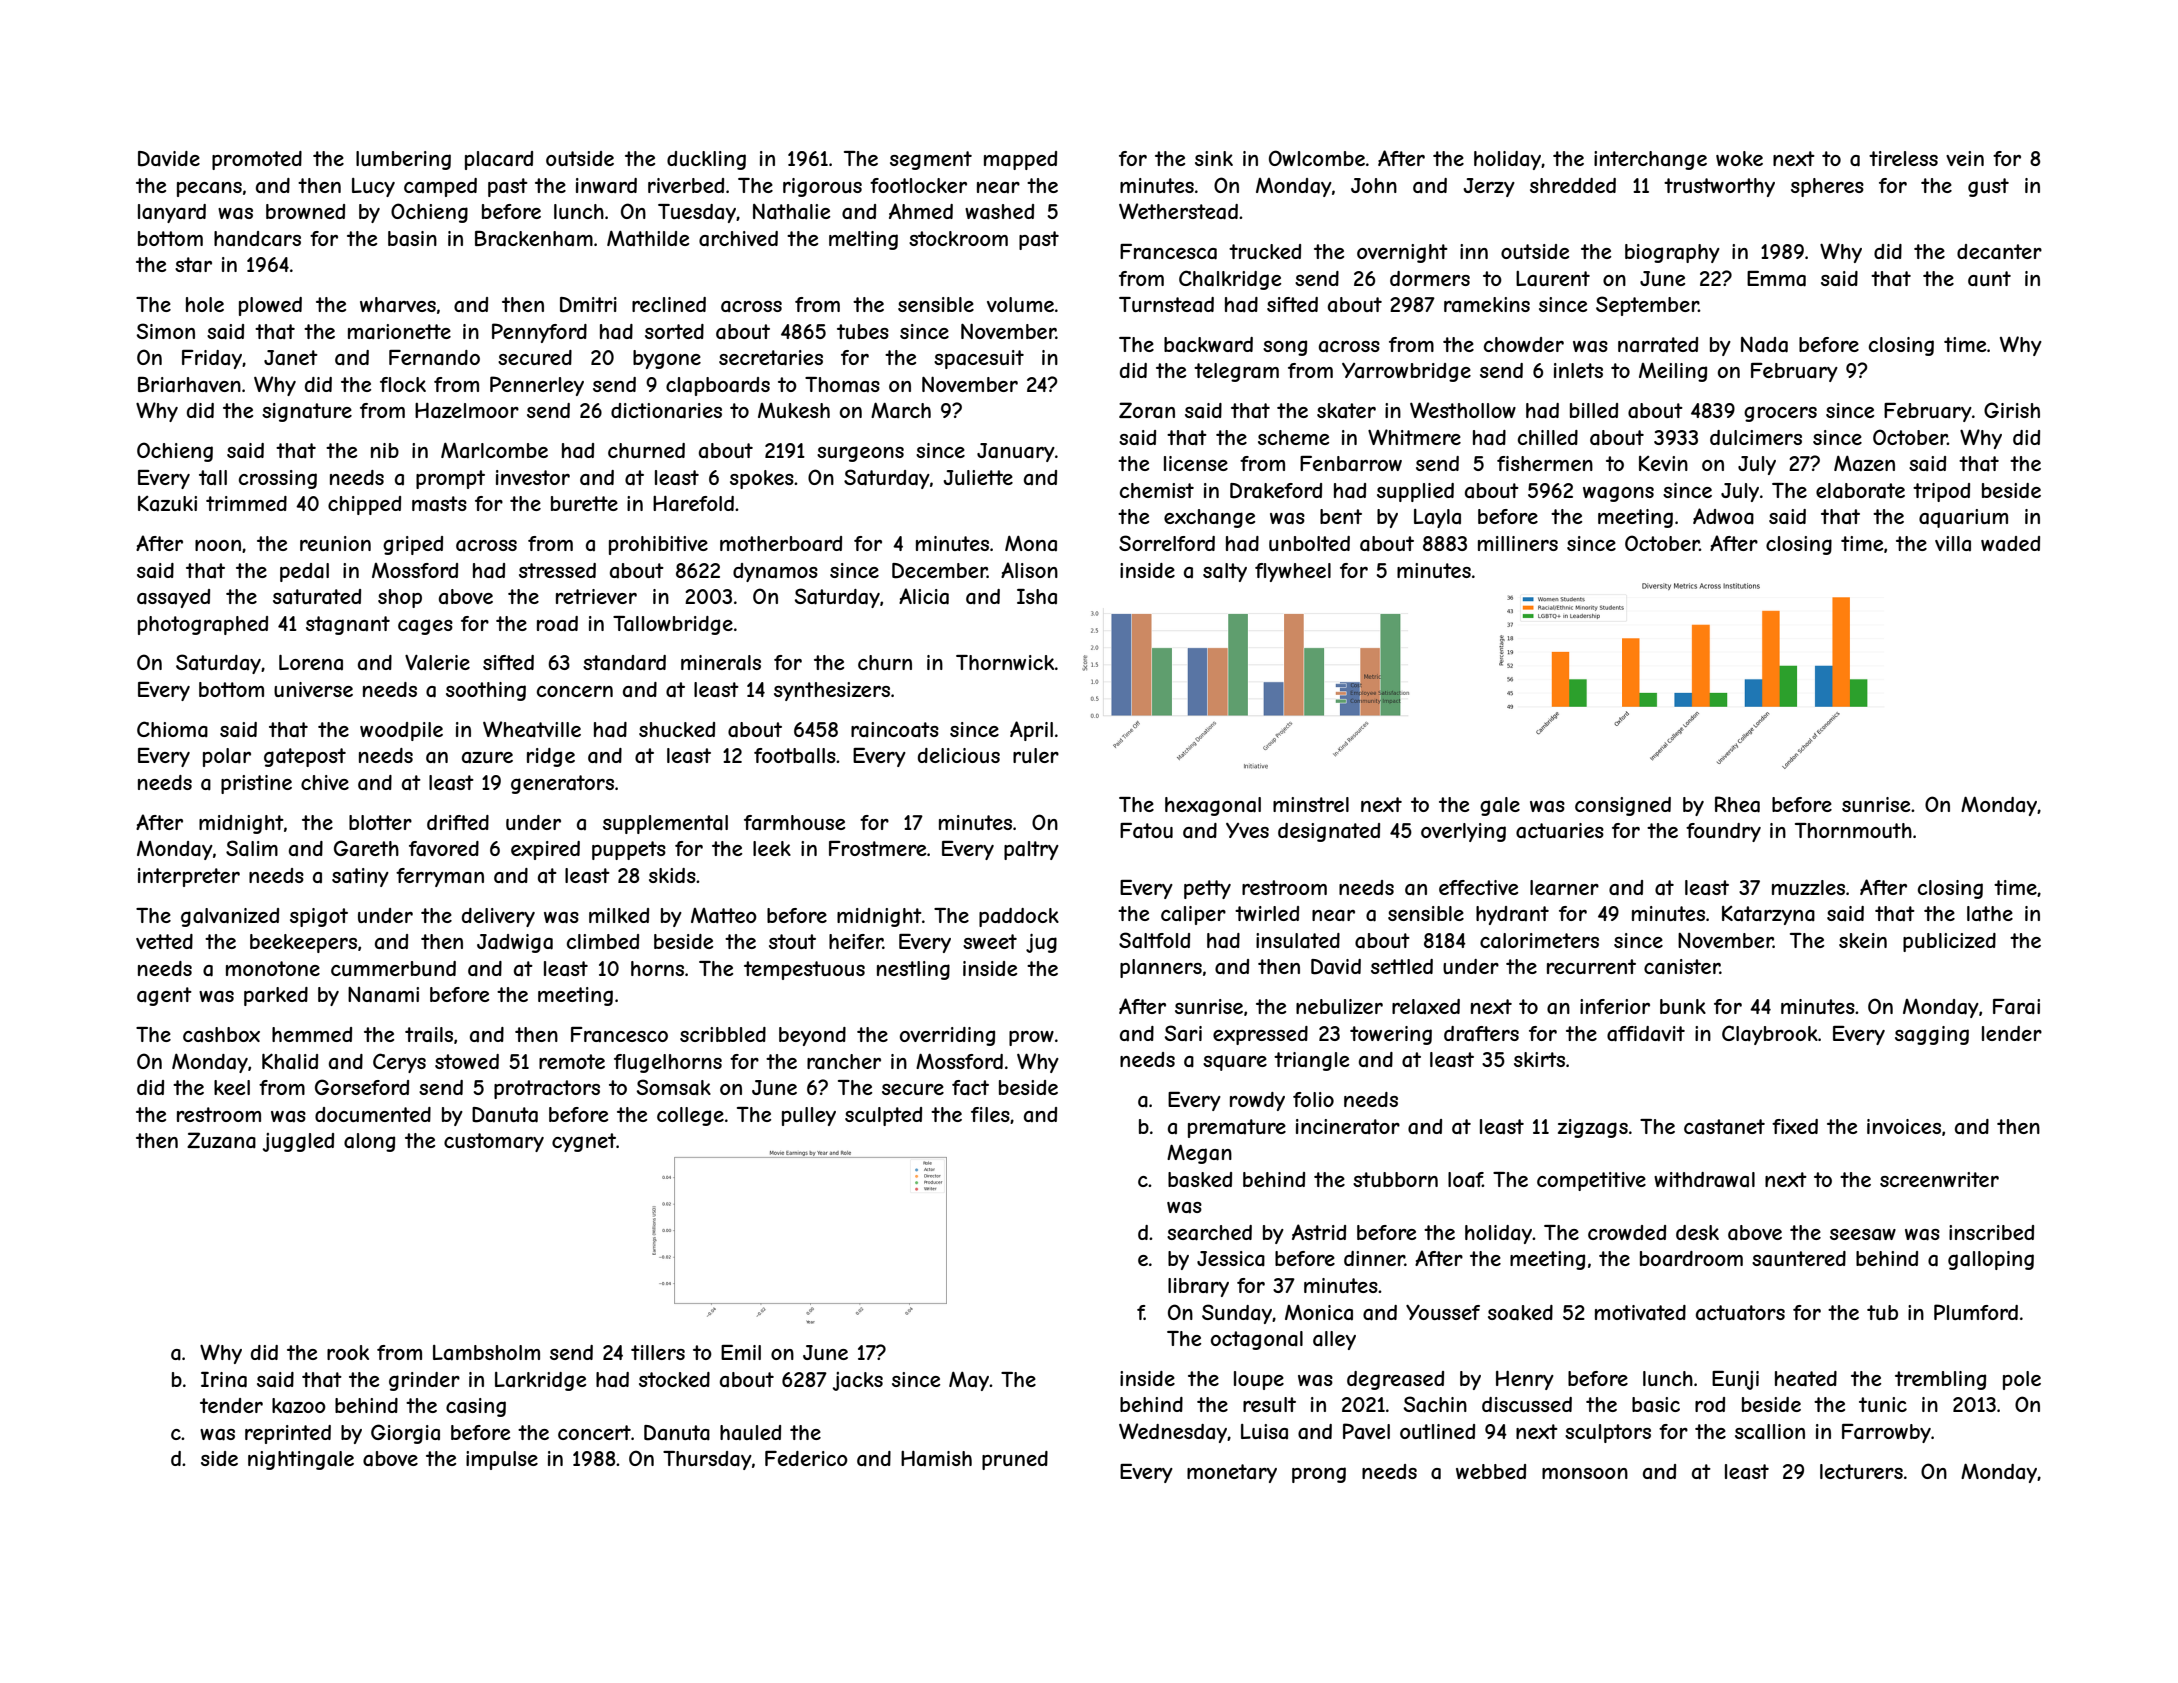 This screenshot has width=2178, height=1683. What do you see at coordinates (1311, 804) in the screenshot?
I see `minstrel` at bounding box center [1311, 804].
